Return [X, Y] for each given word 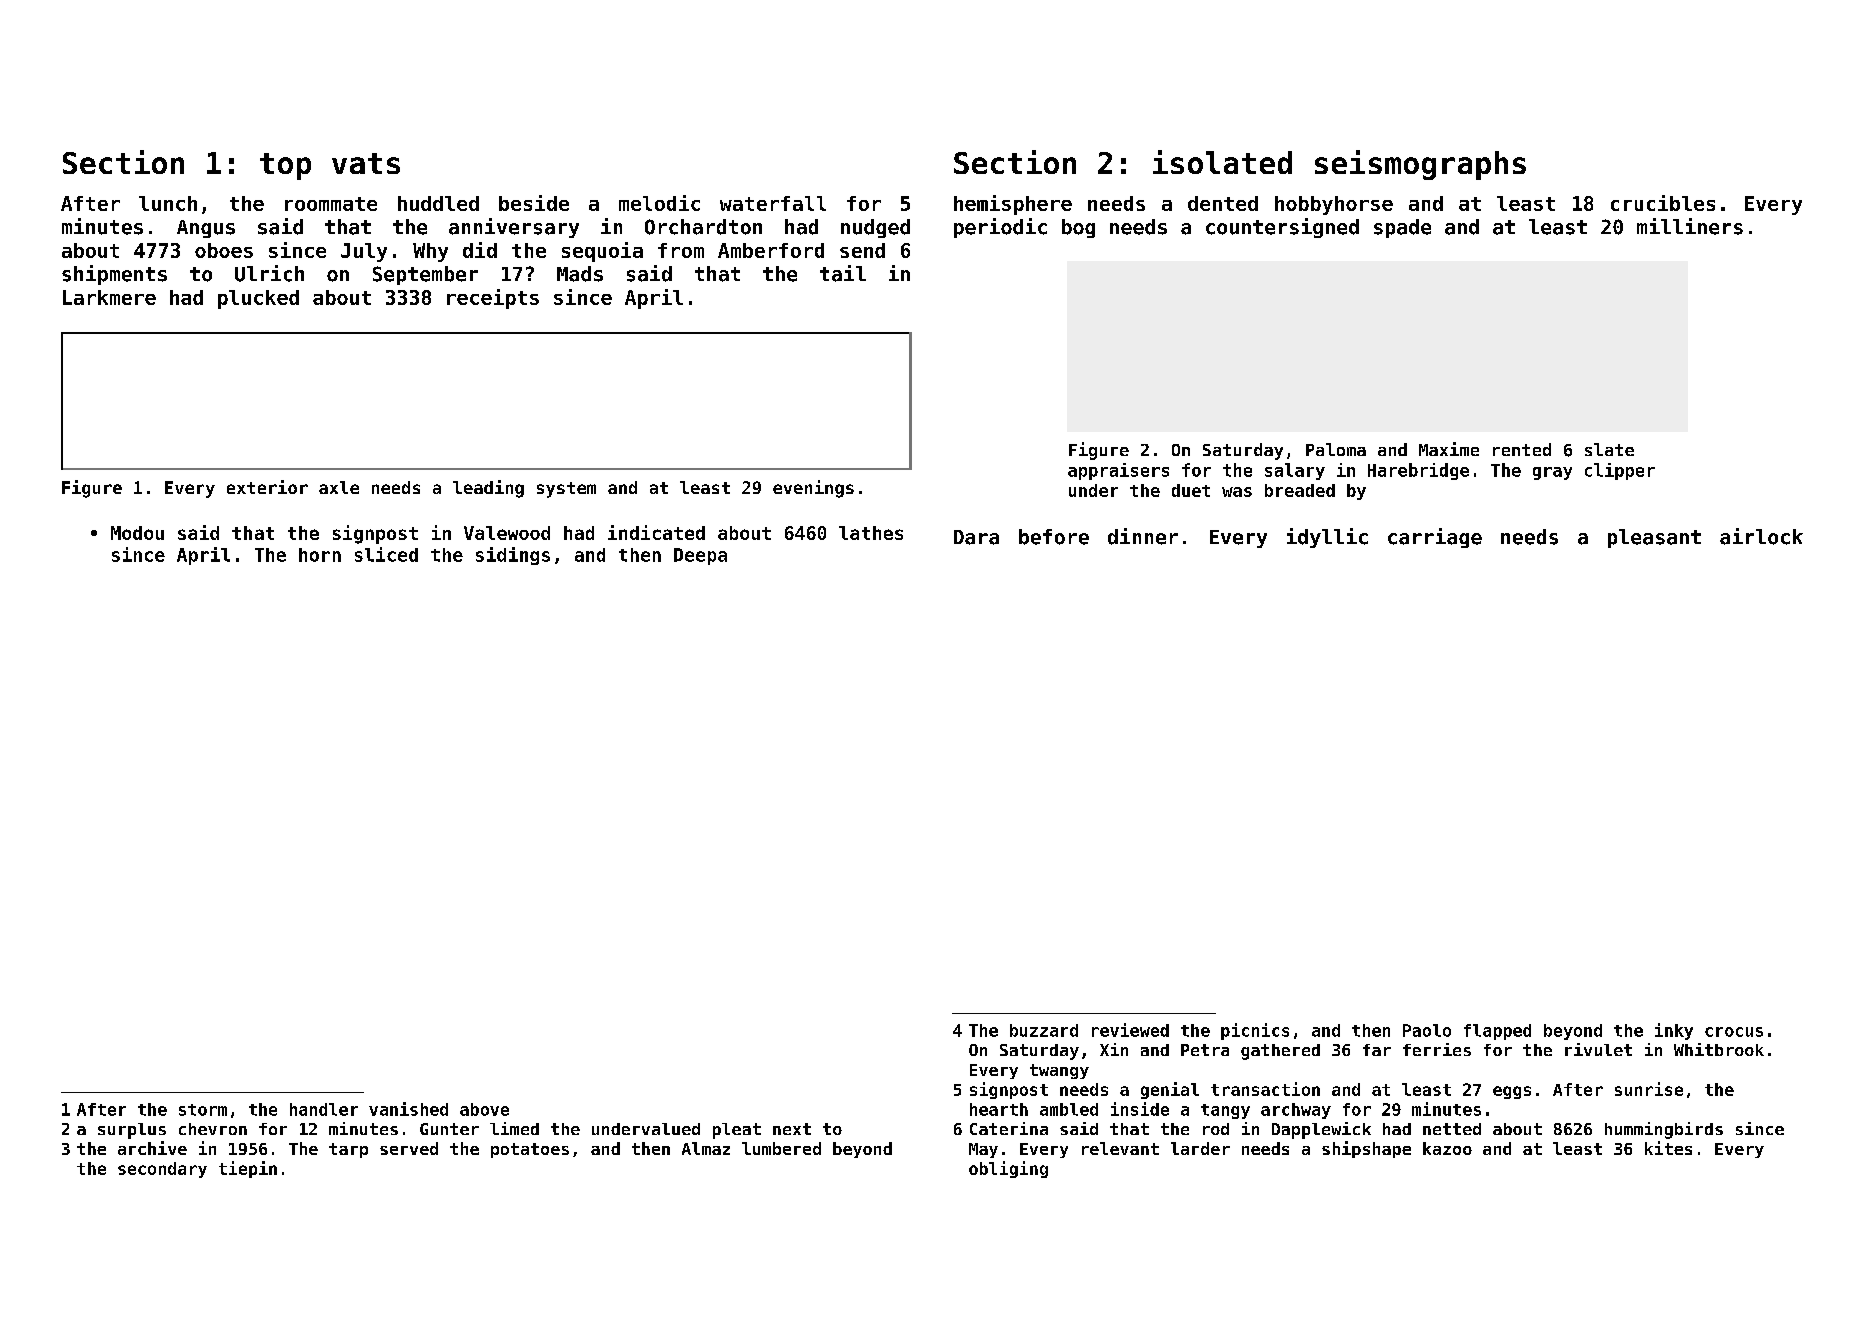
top [285, 166]
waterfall [773, 203]
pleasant [1654, 538]
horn [320, 555]
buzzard [1044, 1030]
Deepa [700, 556]
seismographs [1420, 165]
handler [324, 1109]
